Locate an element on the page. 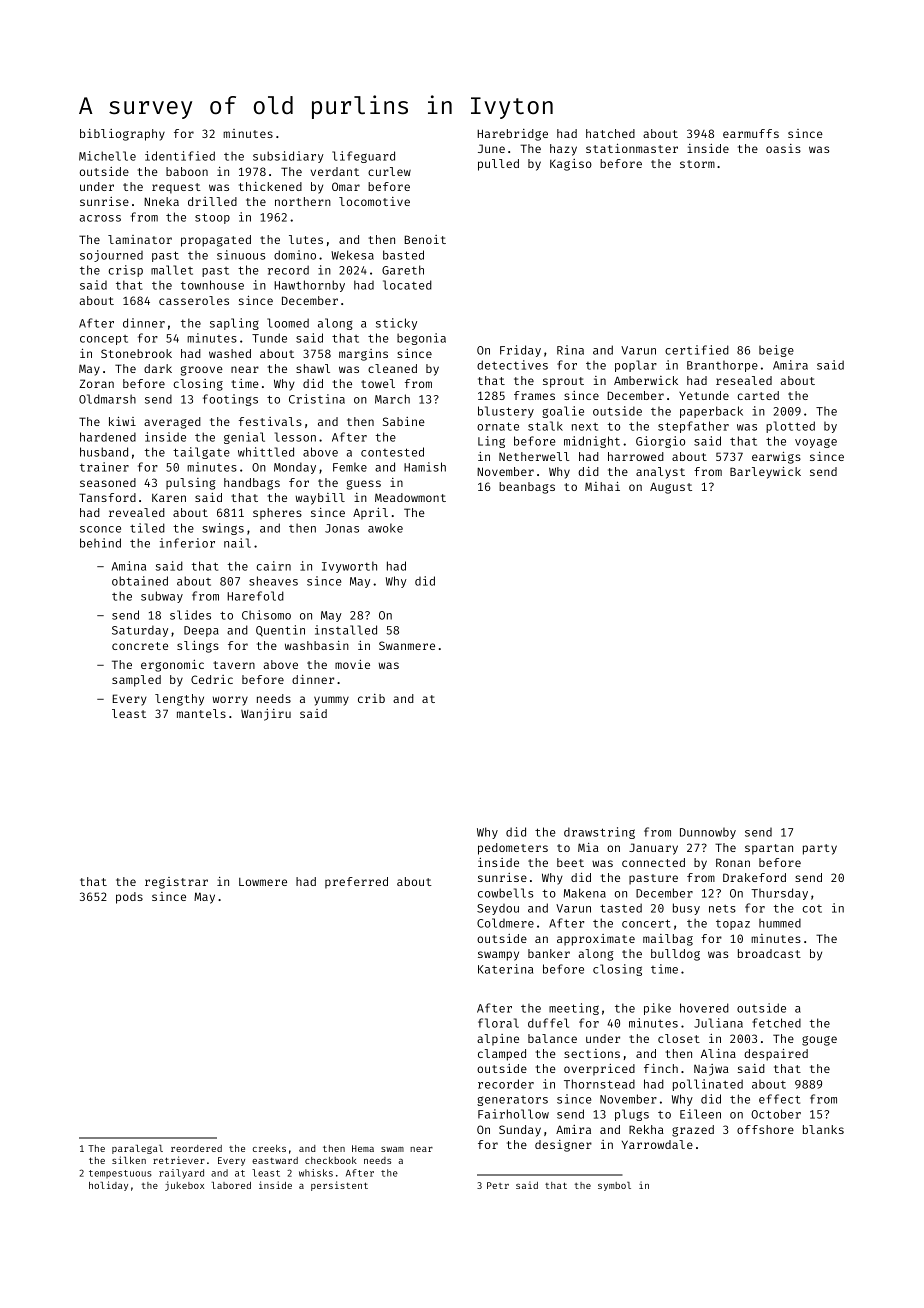  Swanmere is located at coordinates (407, 645).
